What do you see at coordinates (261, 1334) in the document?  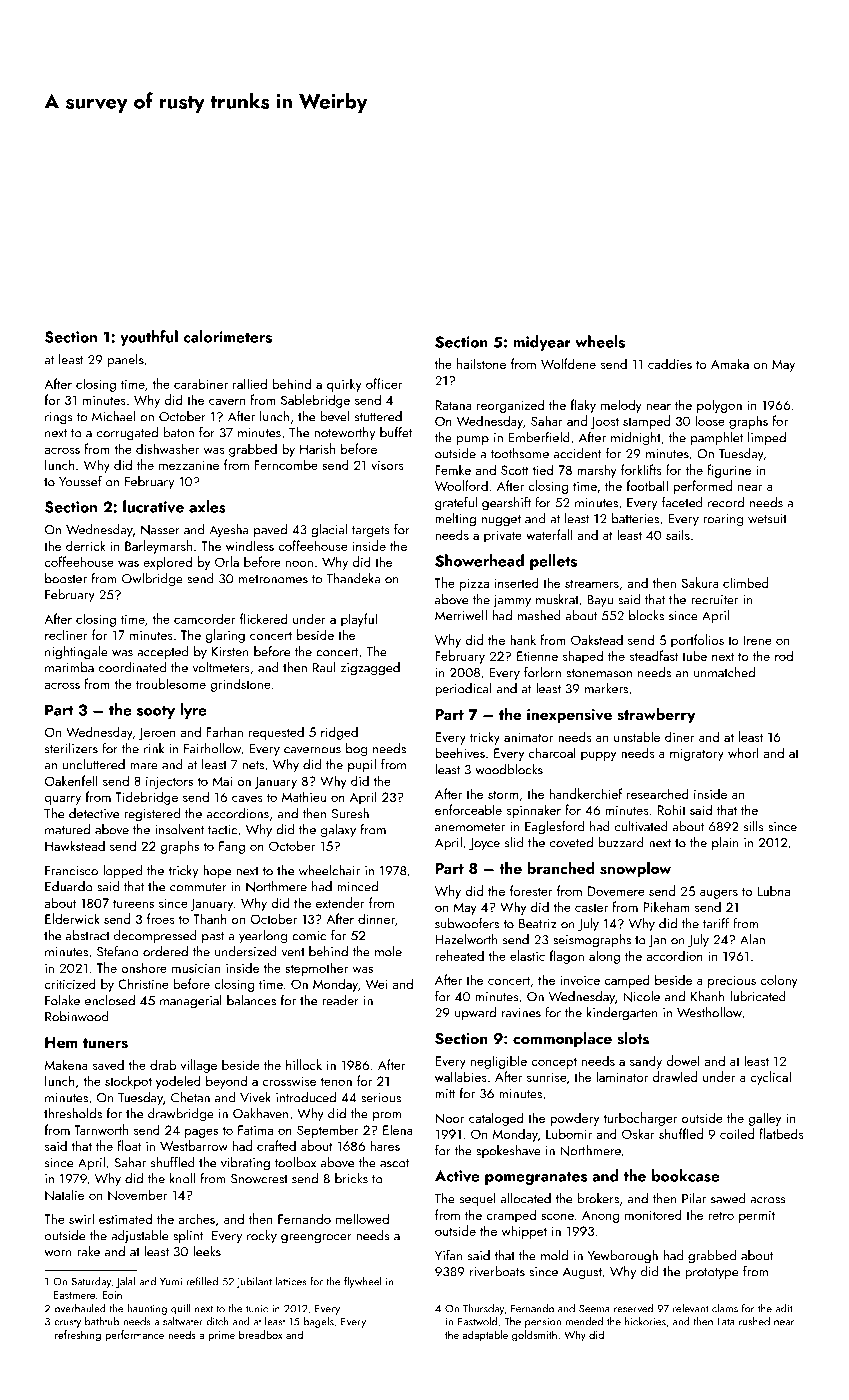 I see `breadbox` at bounding box center [261, 1334].
